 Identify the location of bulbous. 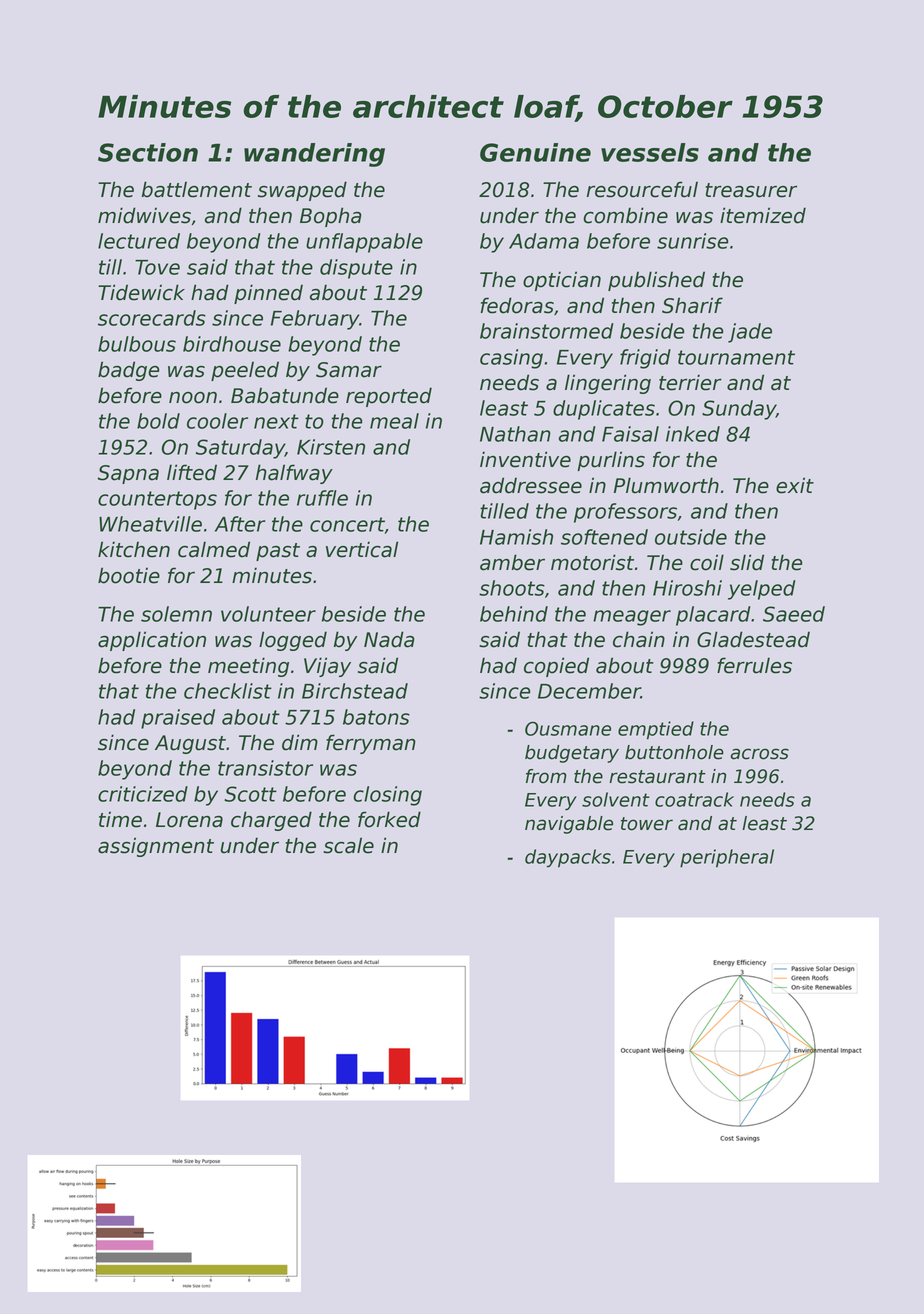
(137, 344).
